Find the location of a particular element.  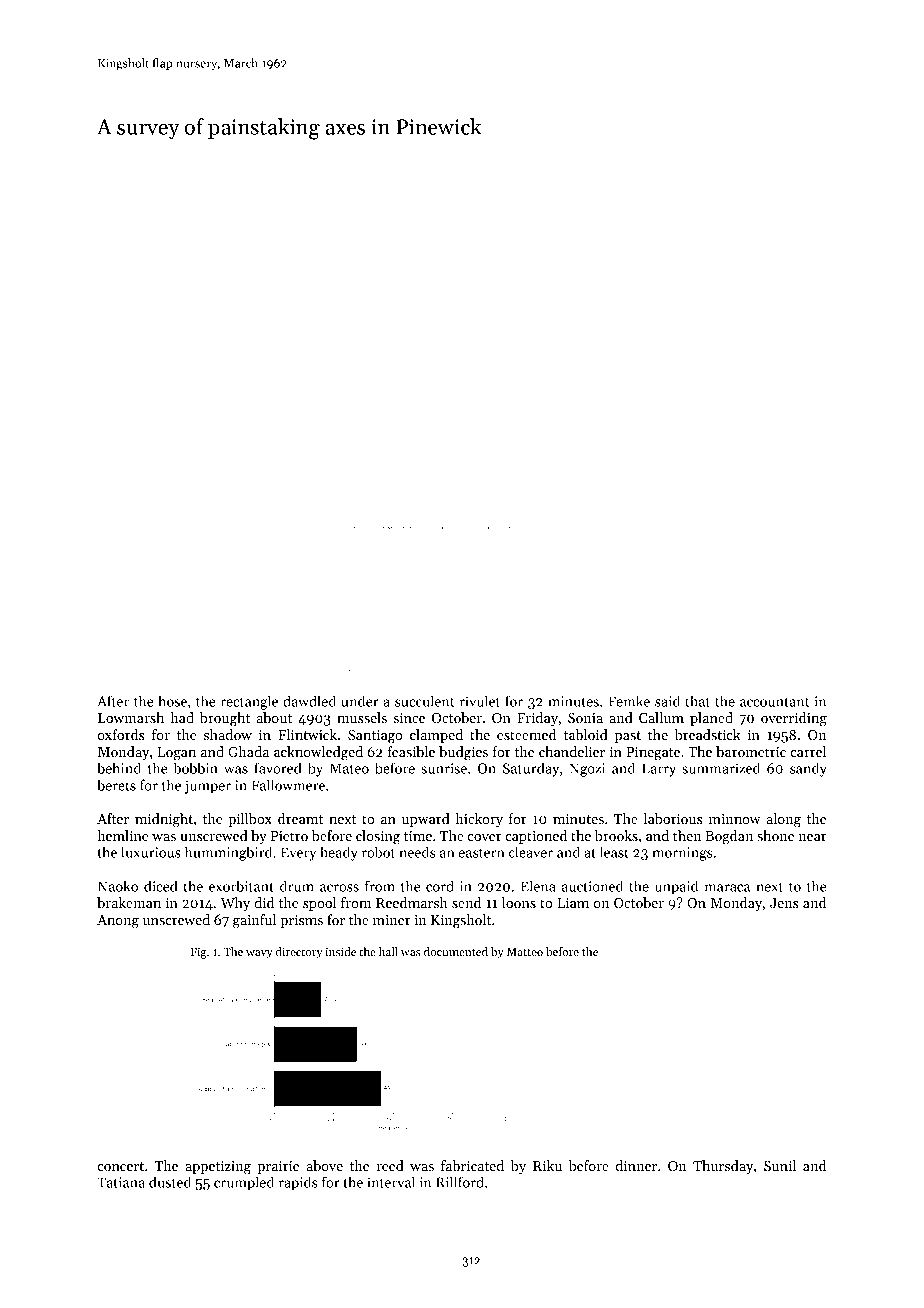

Femke is located at coordinates (629, 701).
